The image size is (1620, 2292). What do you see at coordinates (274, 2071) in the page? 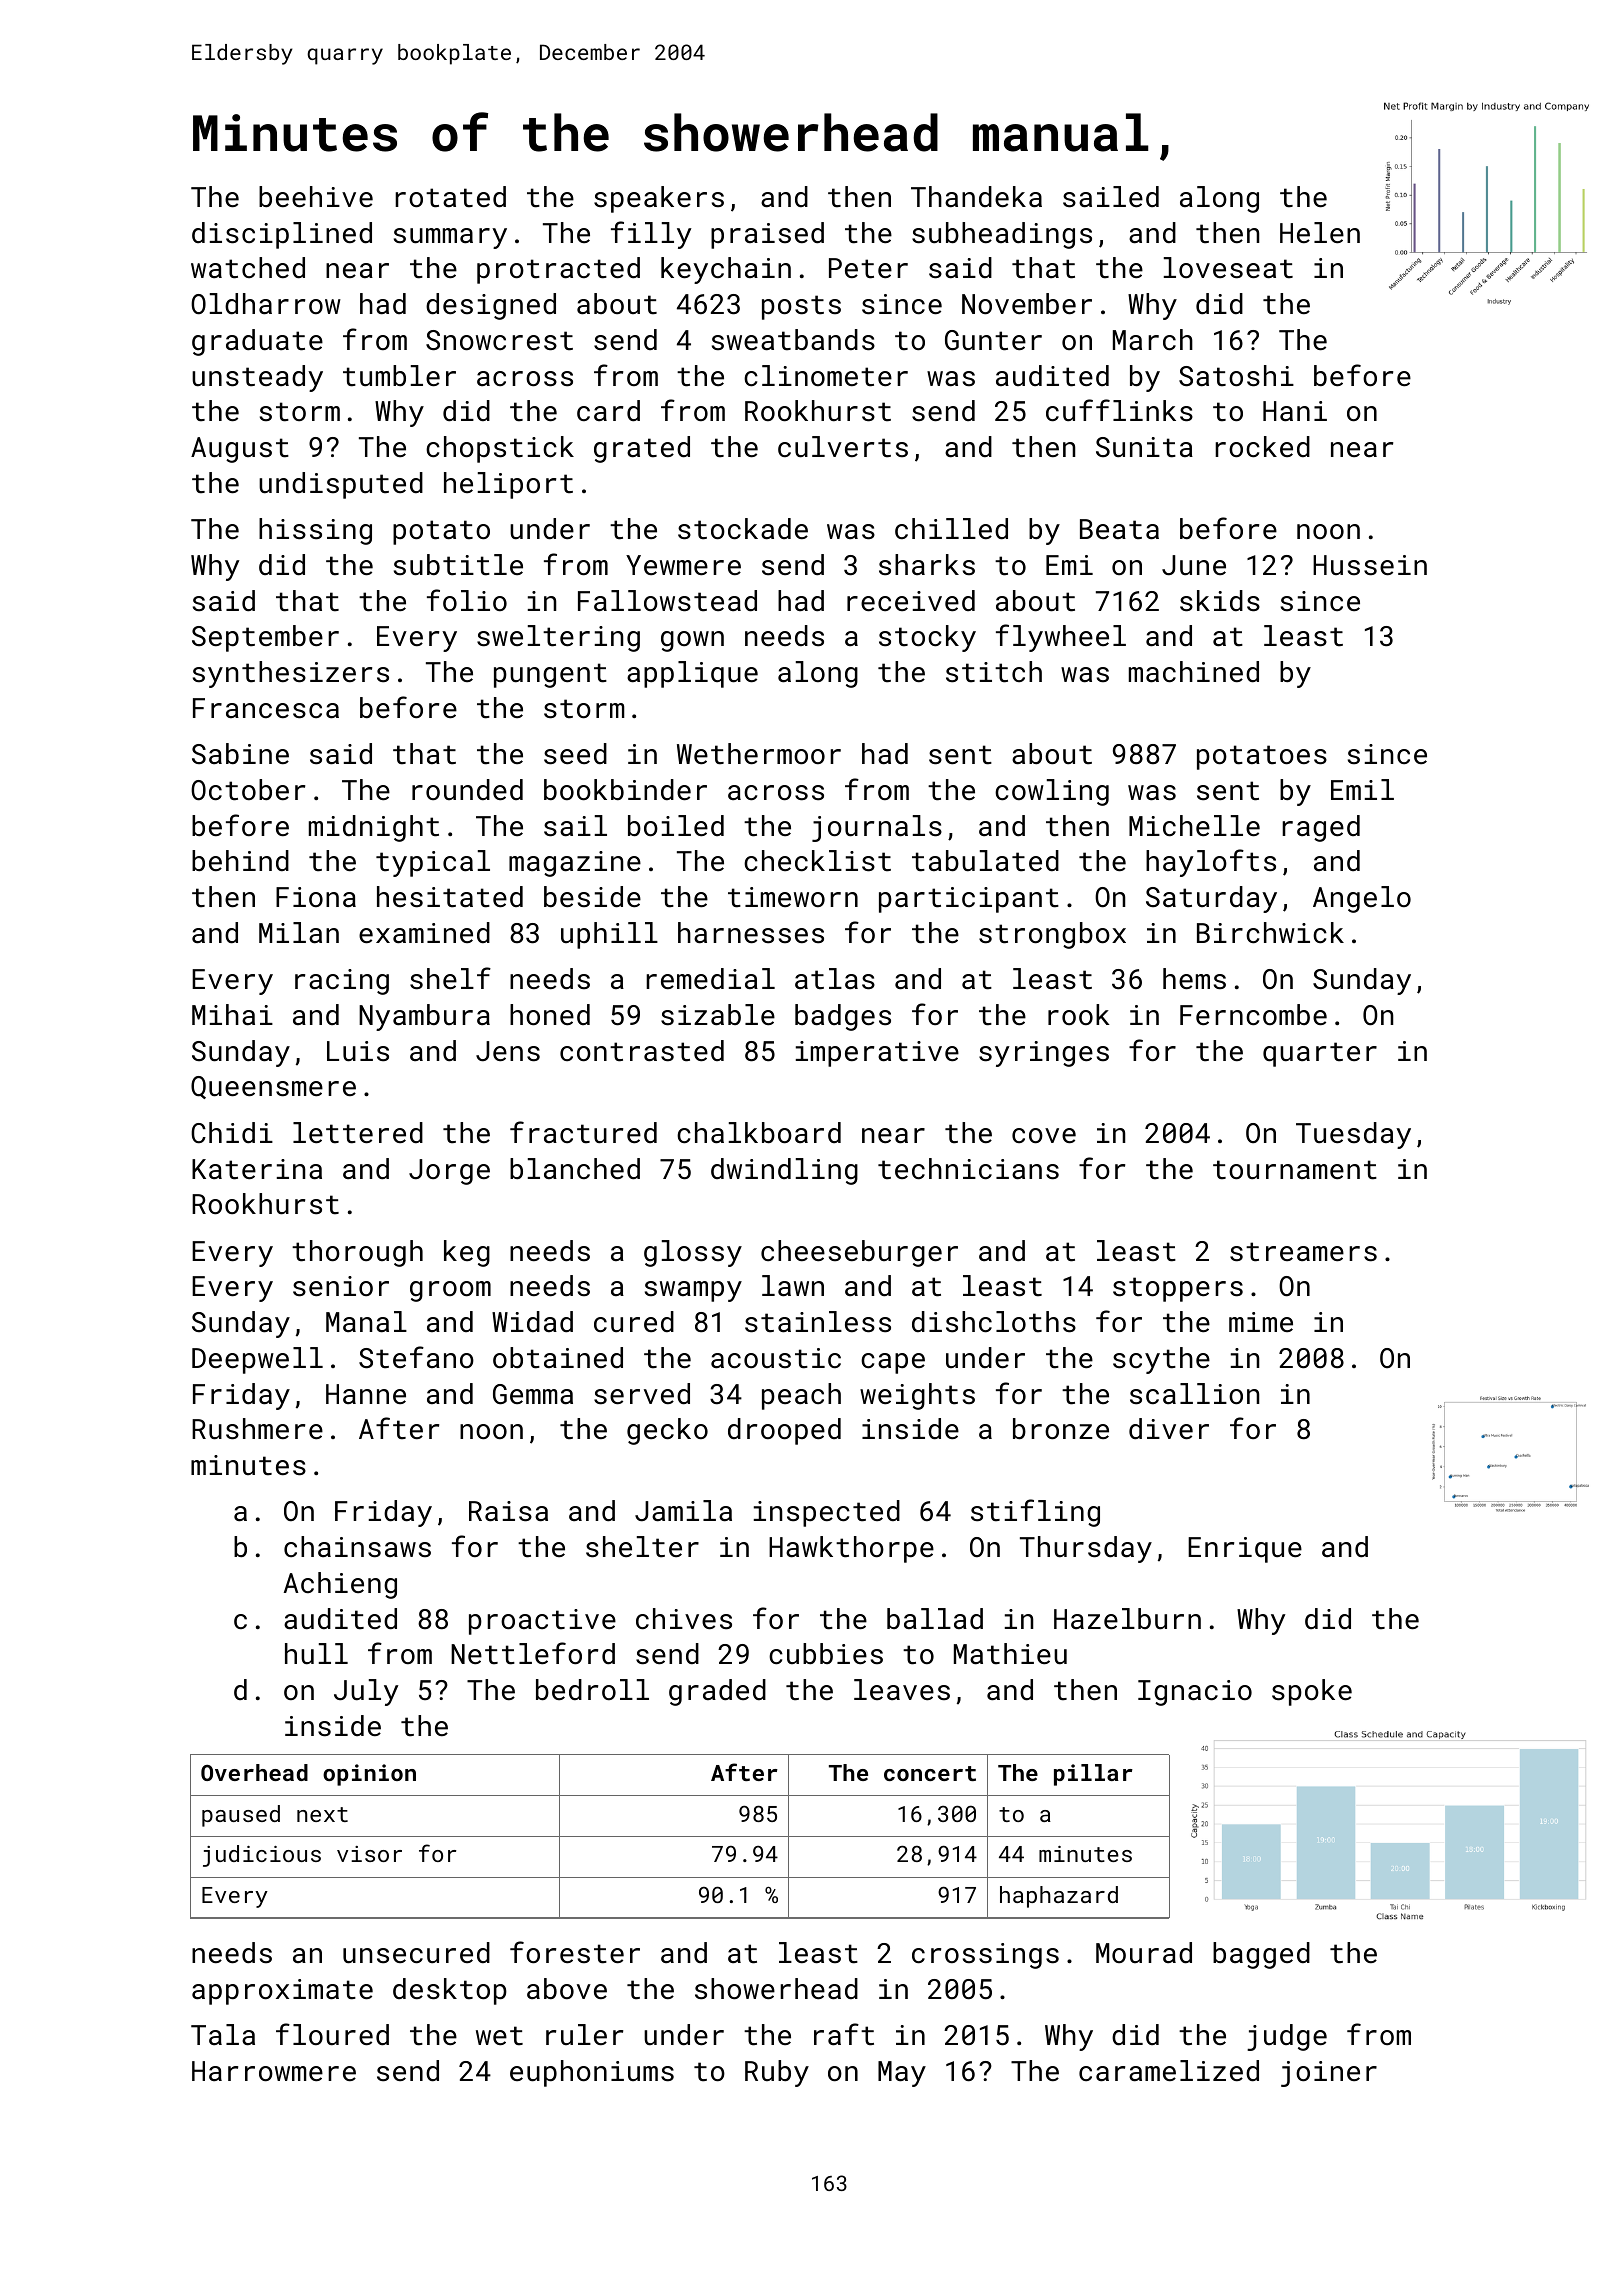
I see `Harrowmere` at bounding box center [274, 2071].
